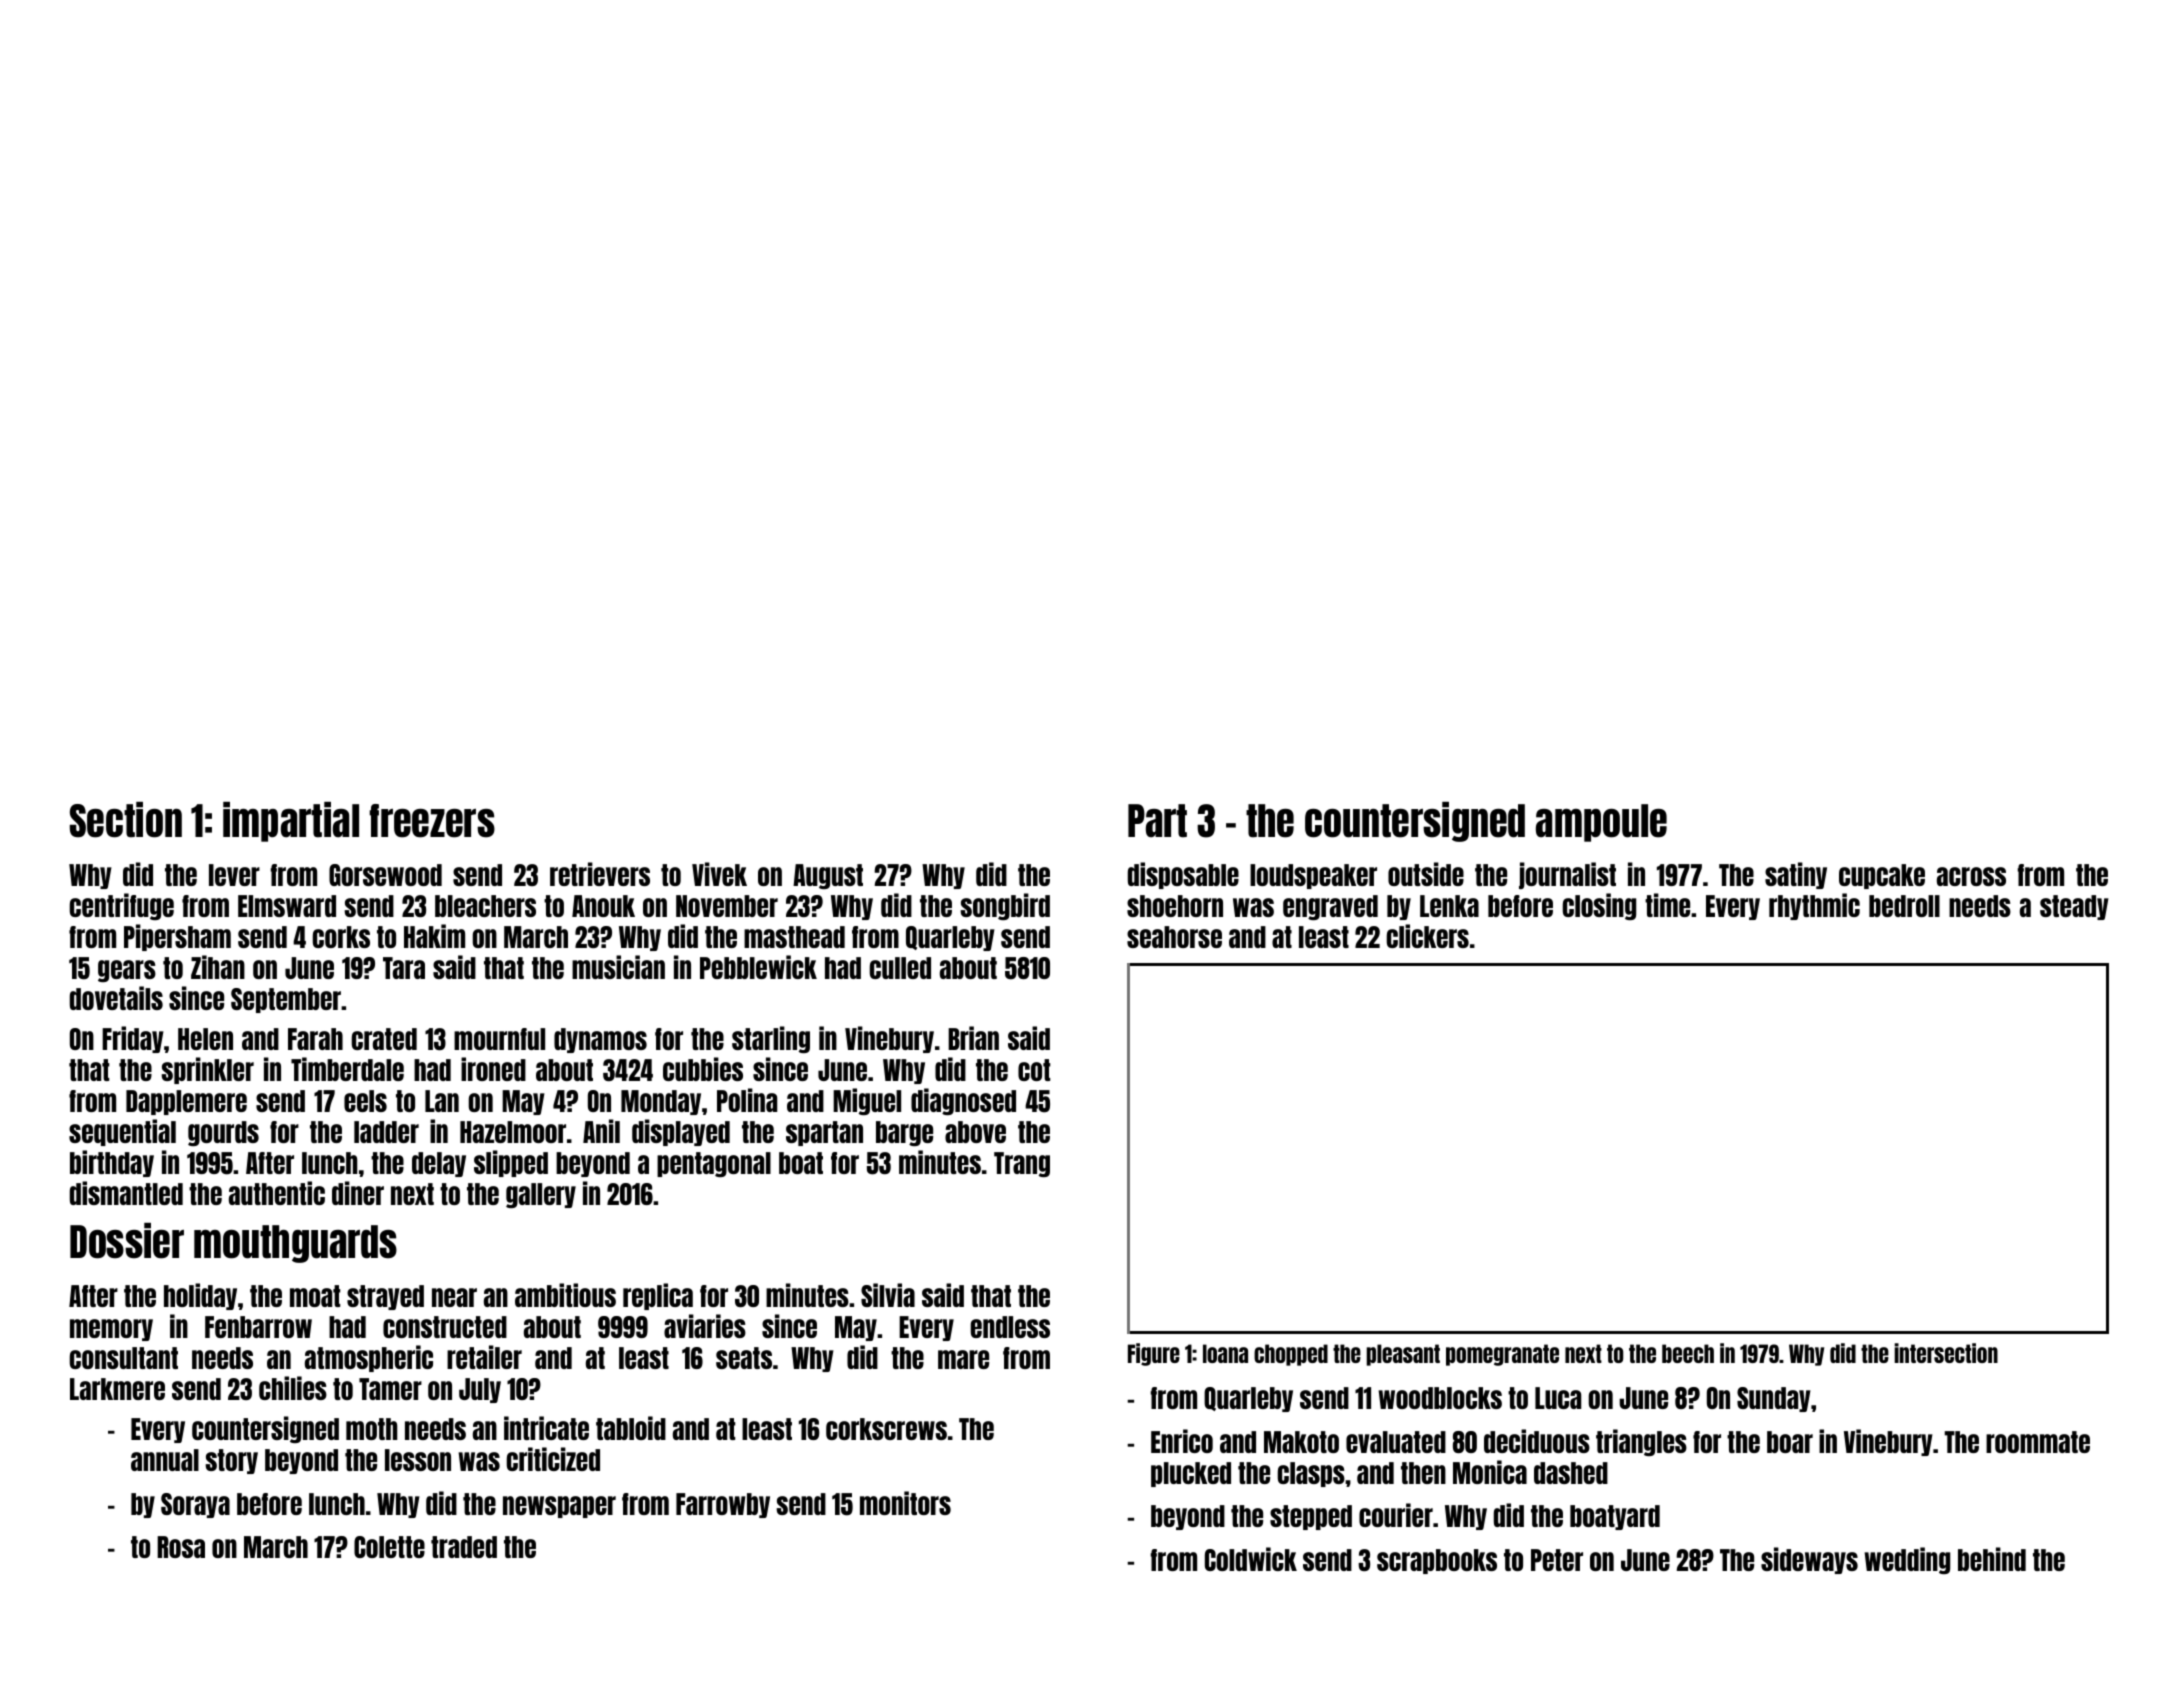 The width and height of the screenshot is (2178, 1683). Describe the element at coordinates (432, 821) in the screenshot. I see `freezers` at that location.
